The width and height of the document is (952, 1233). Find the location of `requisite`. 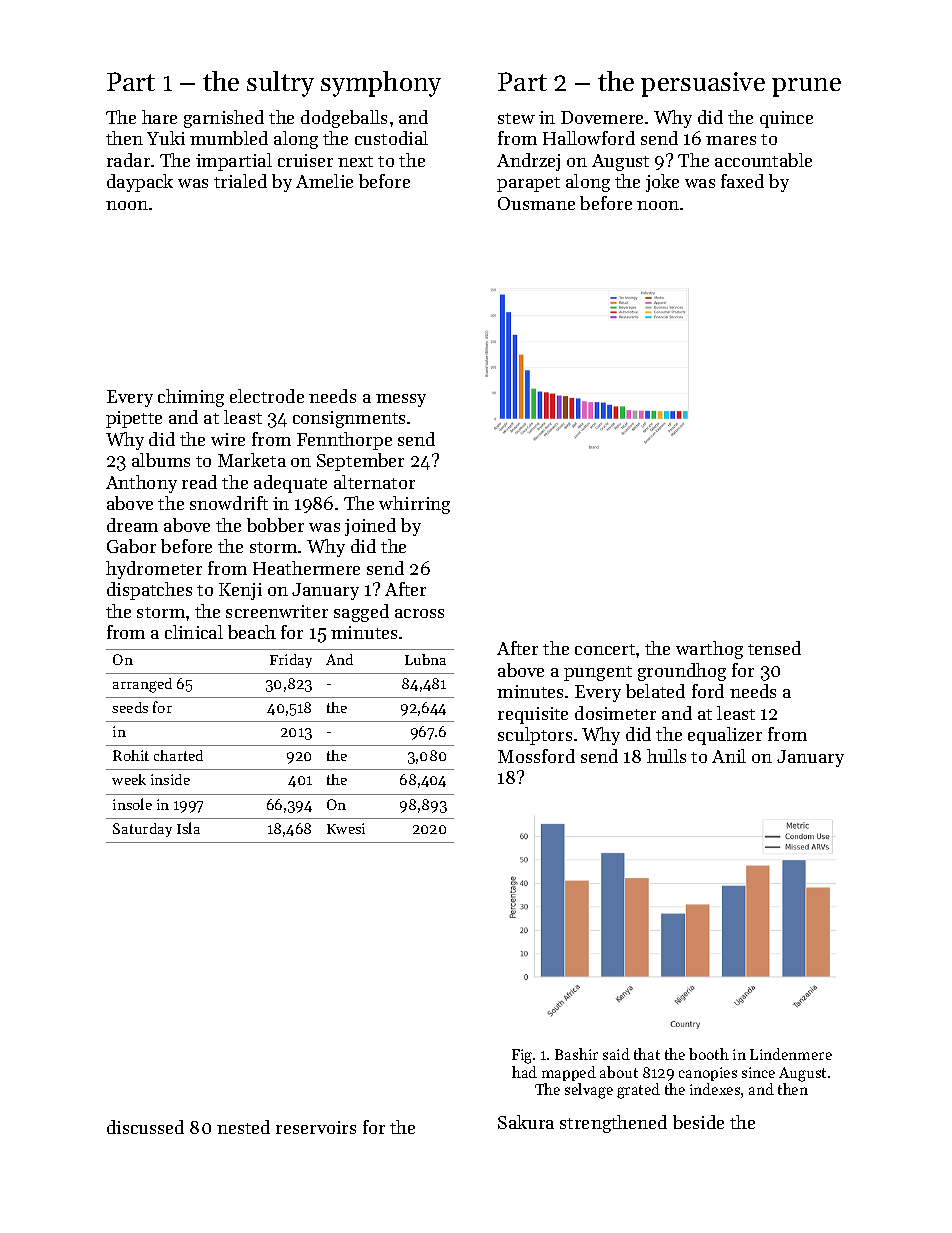

requisite is located at coordinates (533, 715).
